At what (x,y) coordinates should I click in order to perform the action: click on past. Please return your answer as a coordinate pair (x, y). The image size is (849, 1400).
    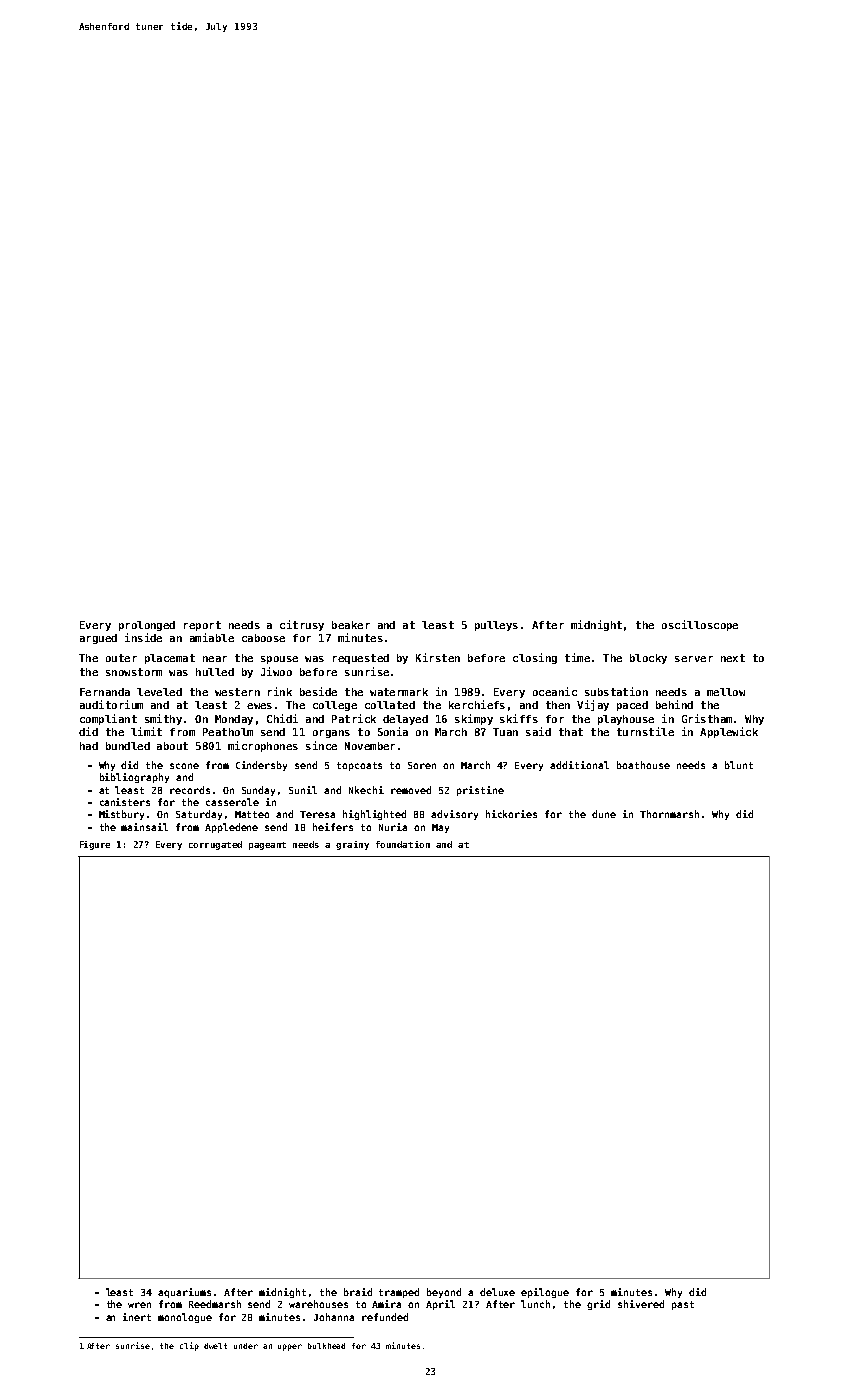
    Looking at the image, I should click on (683, 1305).
